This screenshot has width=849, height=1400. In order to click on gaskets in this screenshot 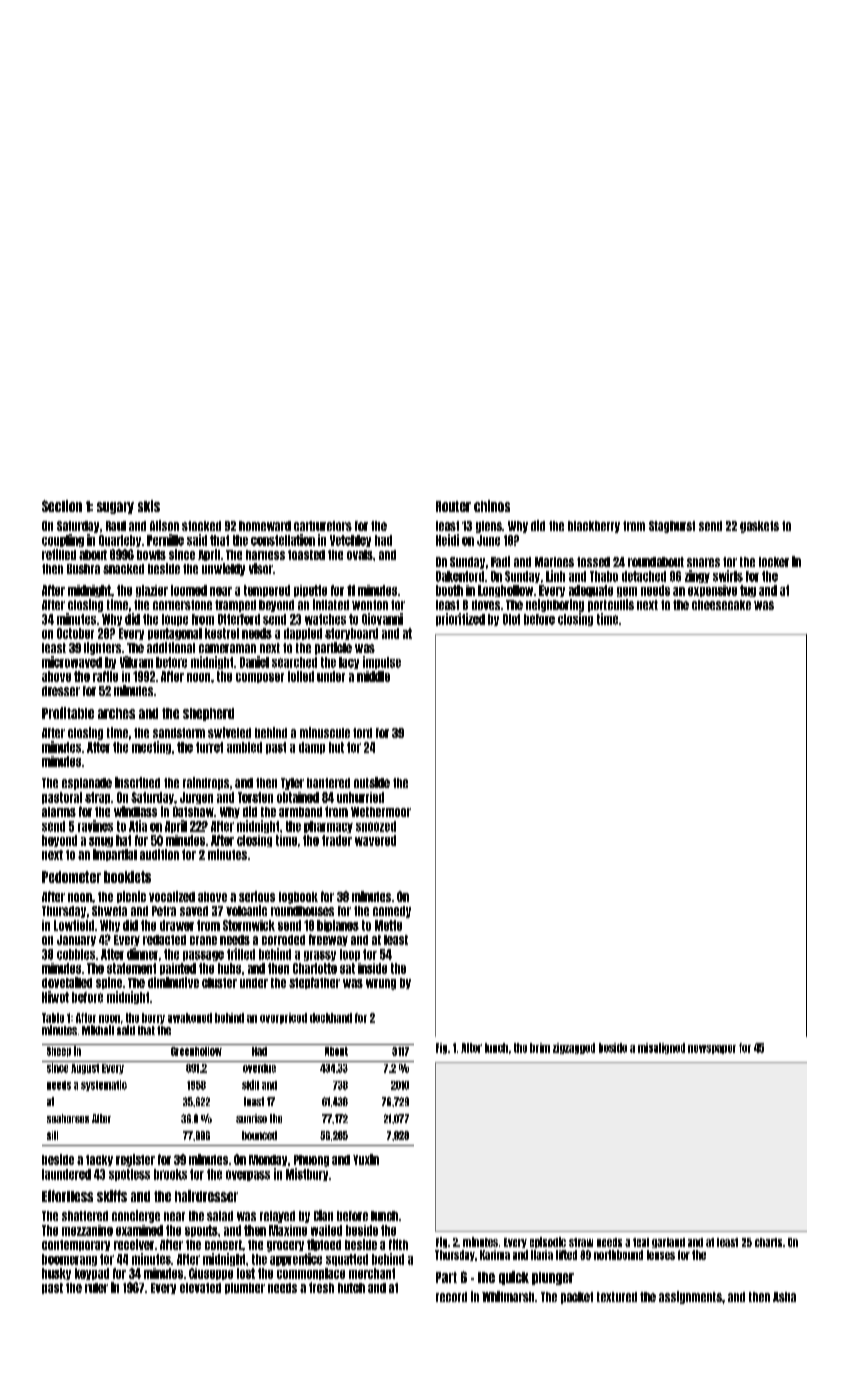, I will do `click(759, 527)`.
